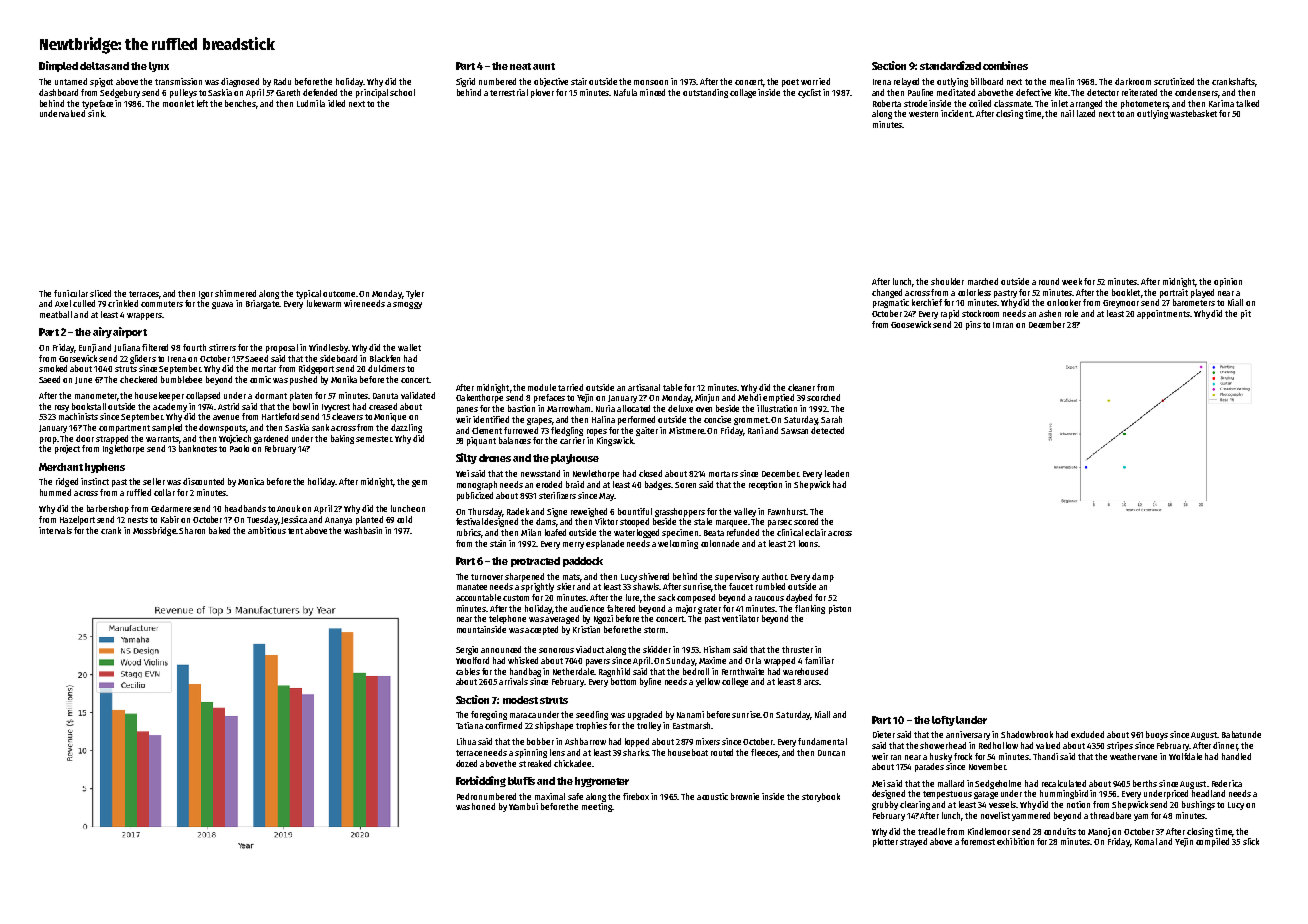 The height and width of the page is (924, 1308). I want to click on Babatunde, so click(1241, 734).
